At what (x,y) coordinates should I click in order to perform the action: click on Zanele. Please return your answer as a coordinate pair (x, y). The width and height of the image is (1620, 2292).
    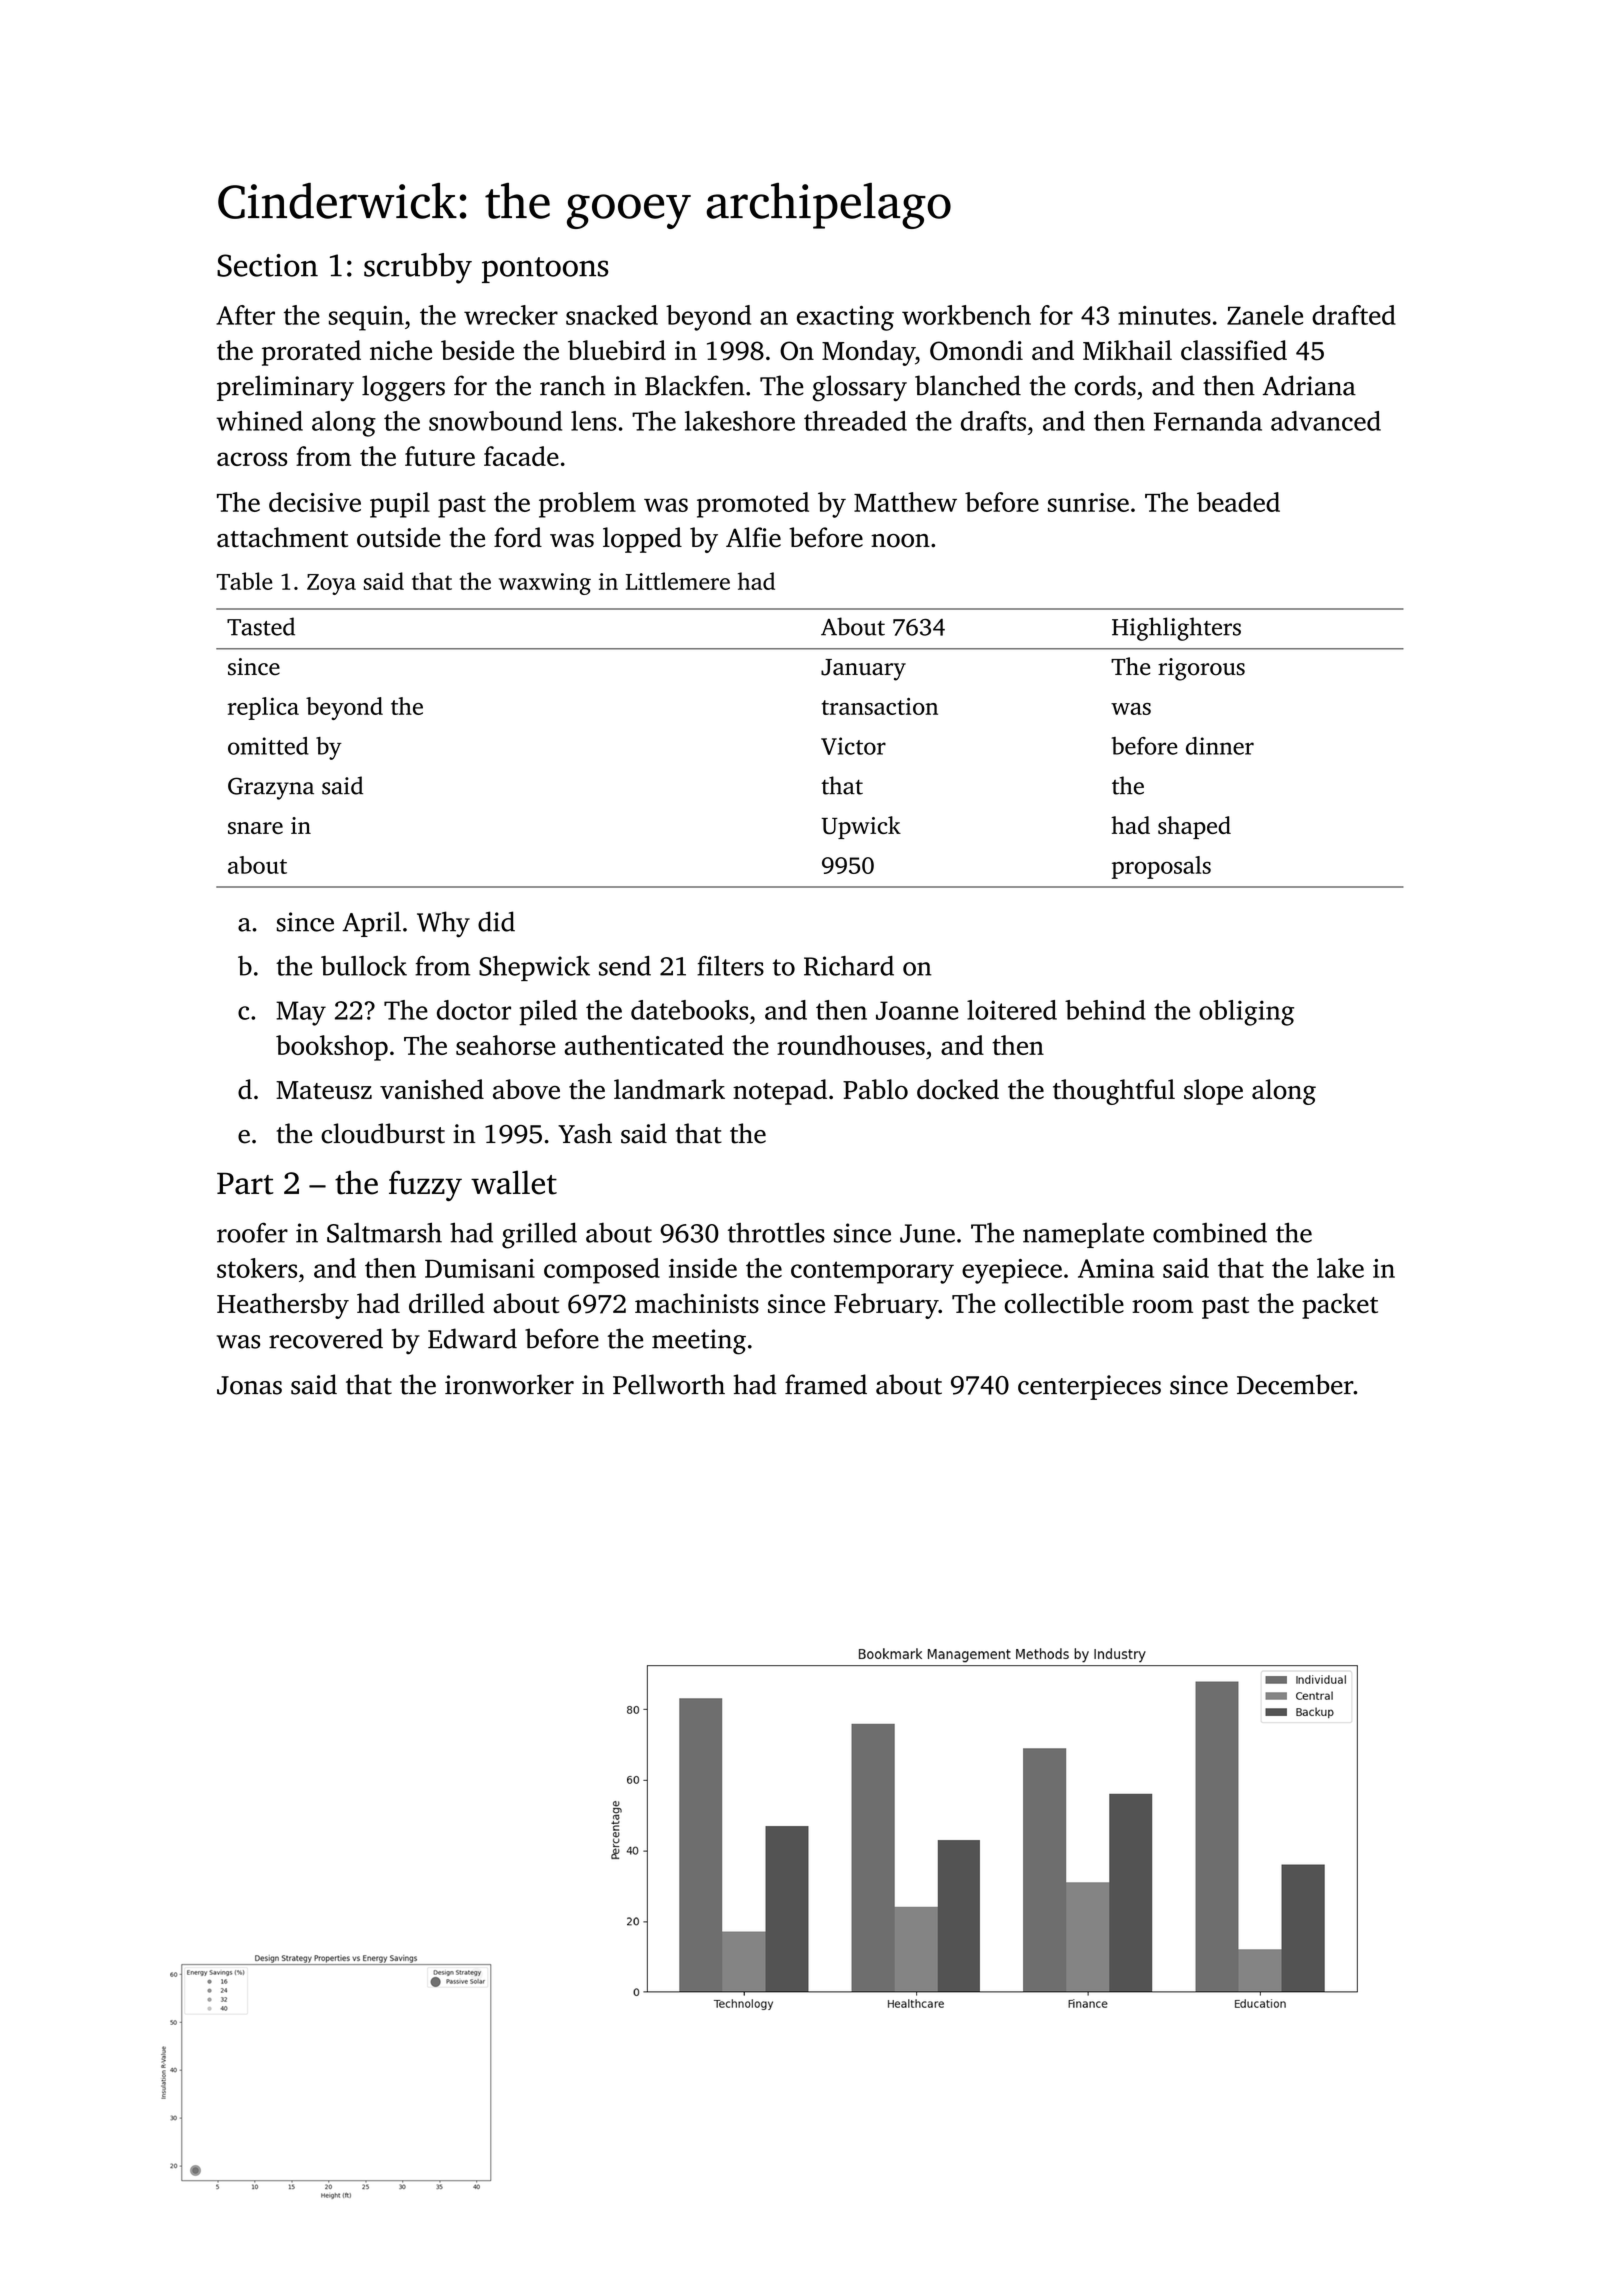
    Looking at the image, I should click on (1265, 315).
